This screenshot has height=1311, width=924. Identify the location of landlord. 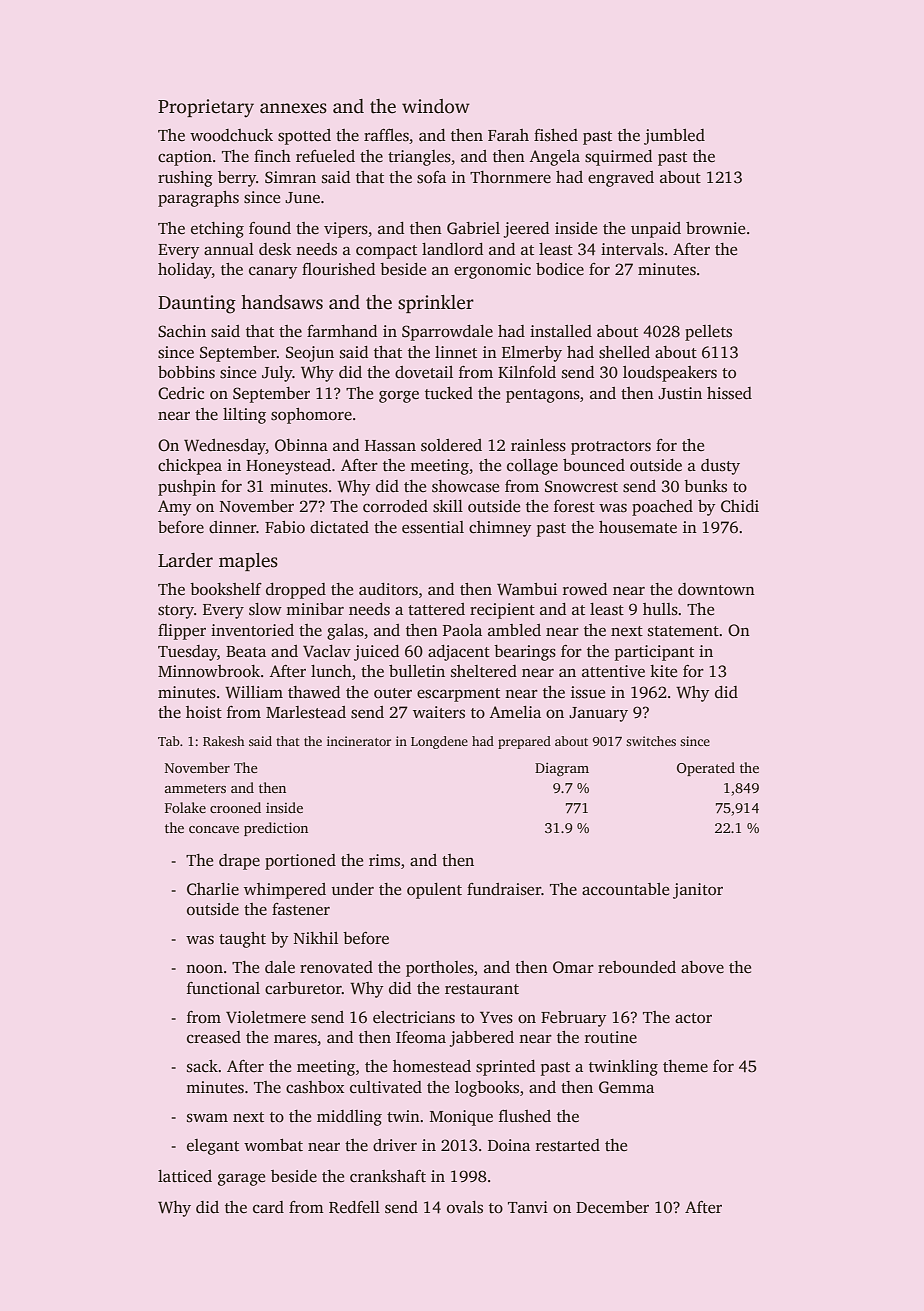
(452, 249).
